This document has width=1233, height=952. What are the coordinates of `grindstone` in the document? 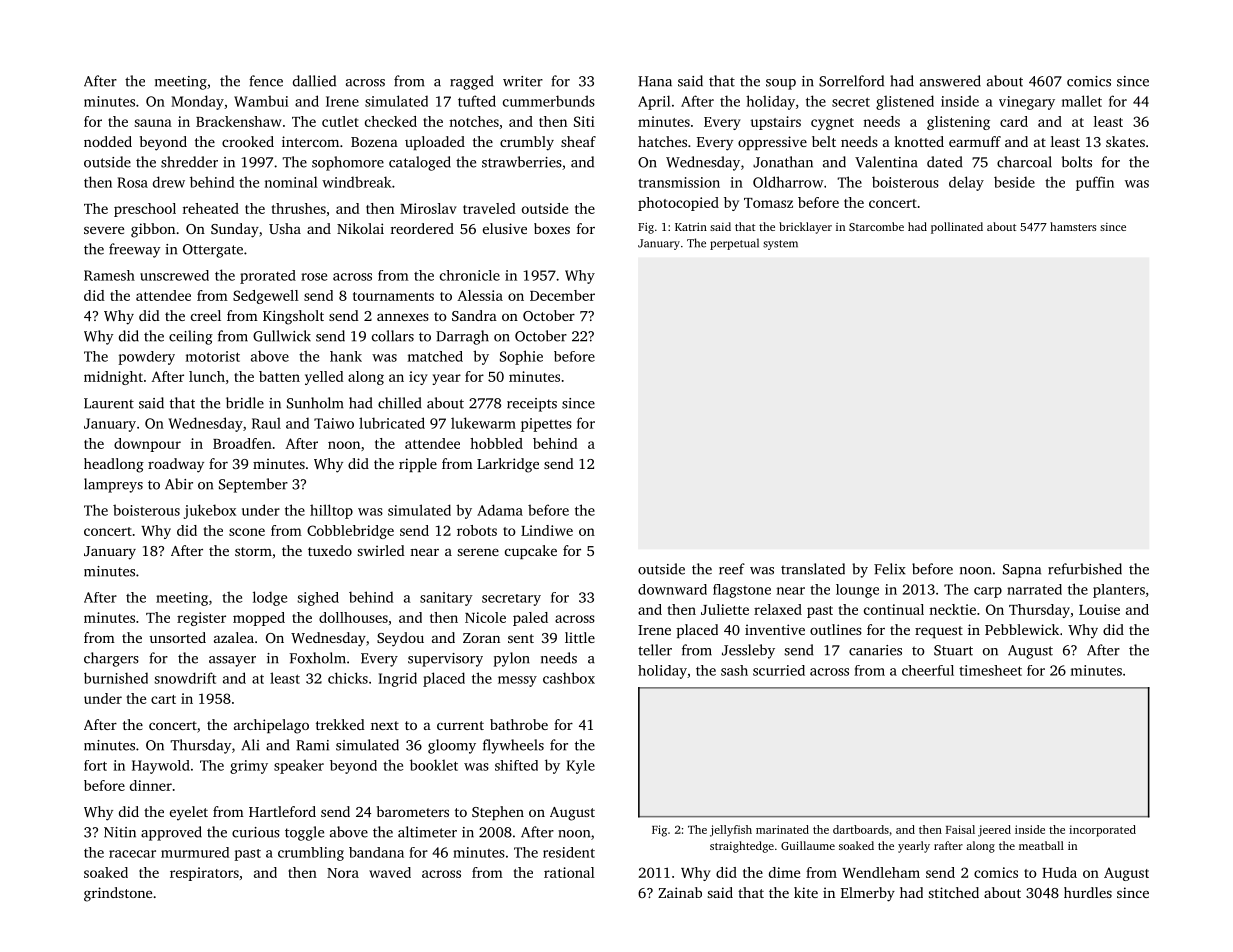 It's located at (118, 894).
